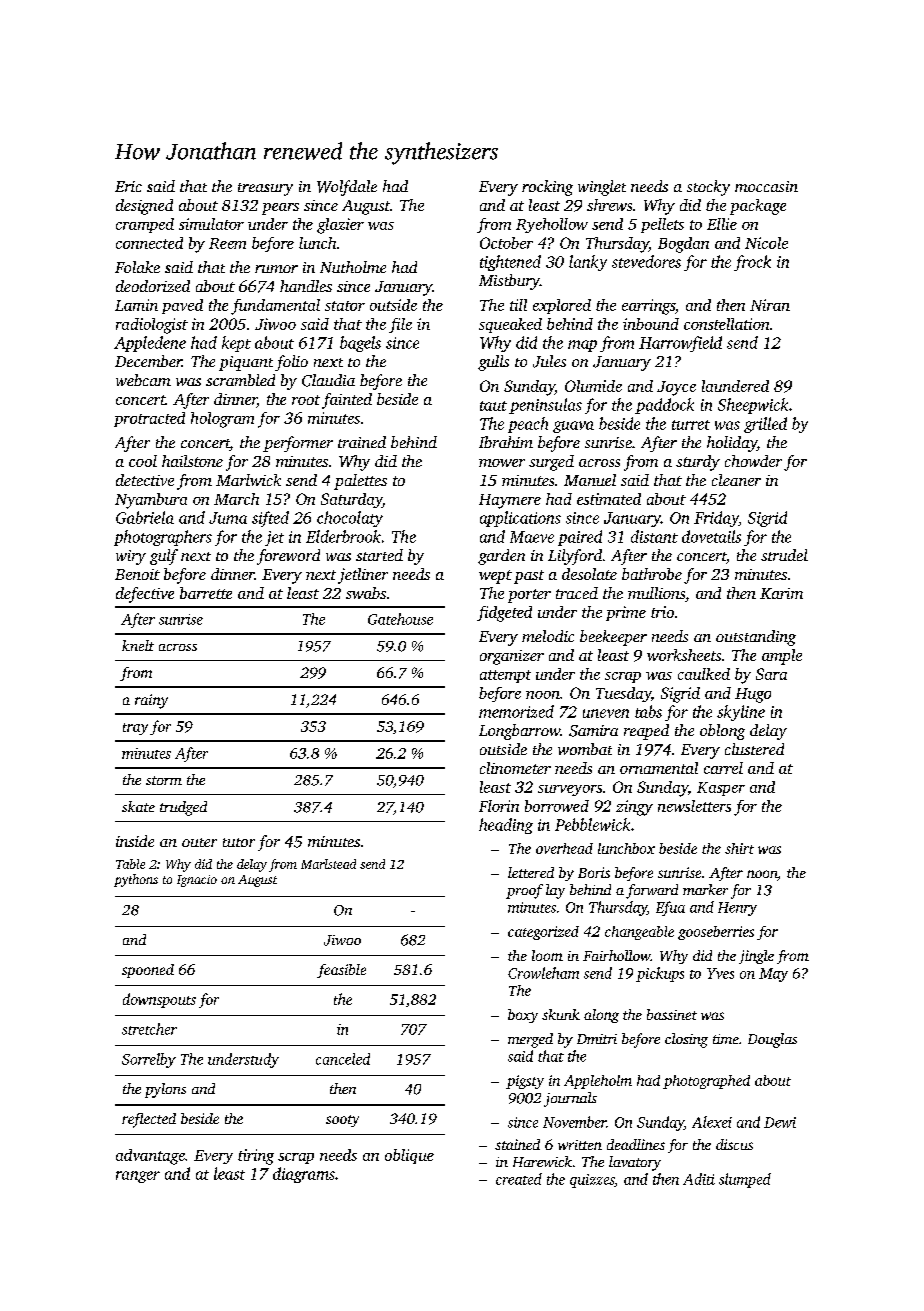 The image size is (924, 1311). I want to click on treasury, so click(265, 189).
